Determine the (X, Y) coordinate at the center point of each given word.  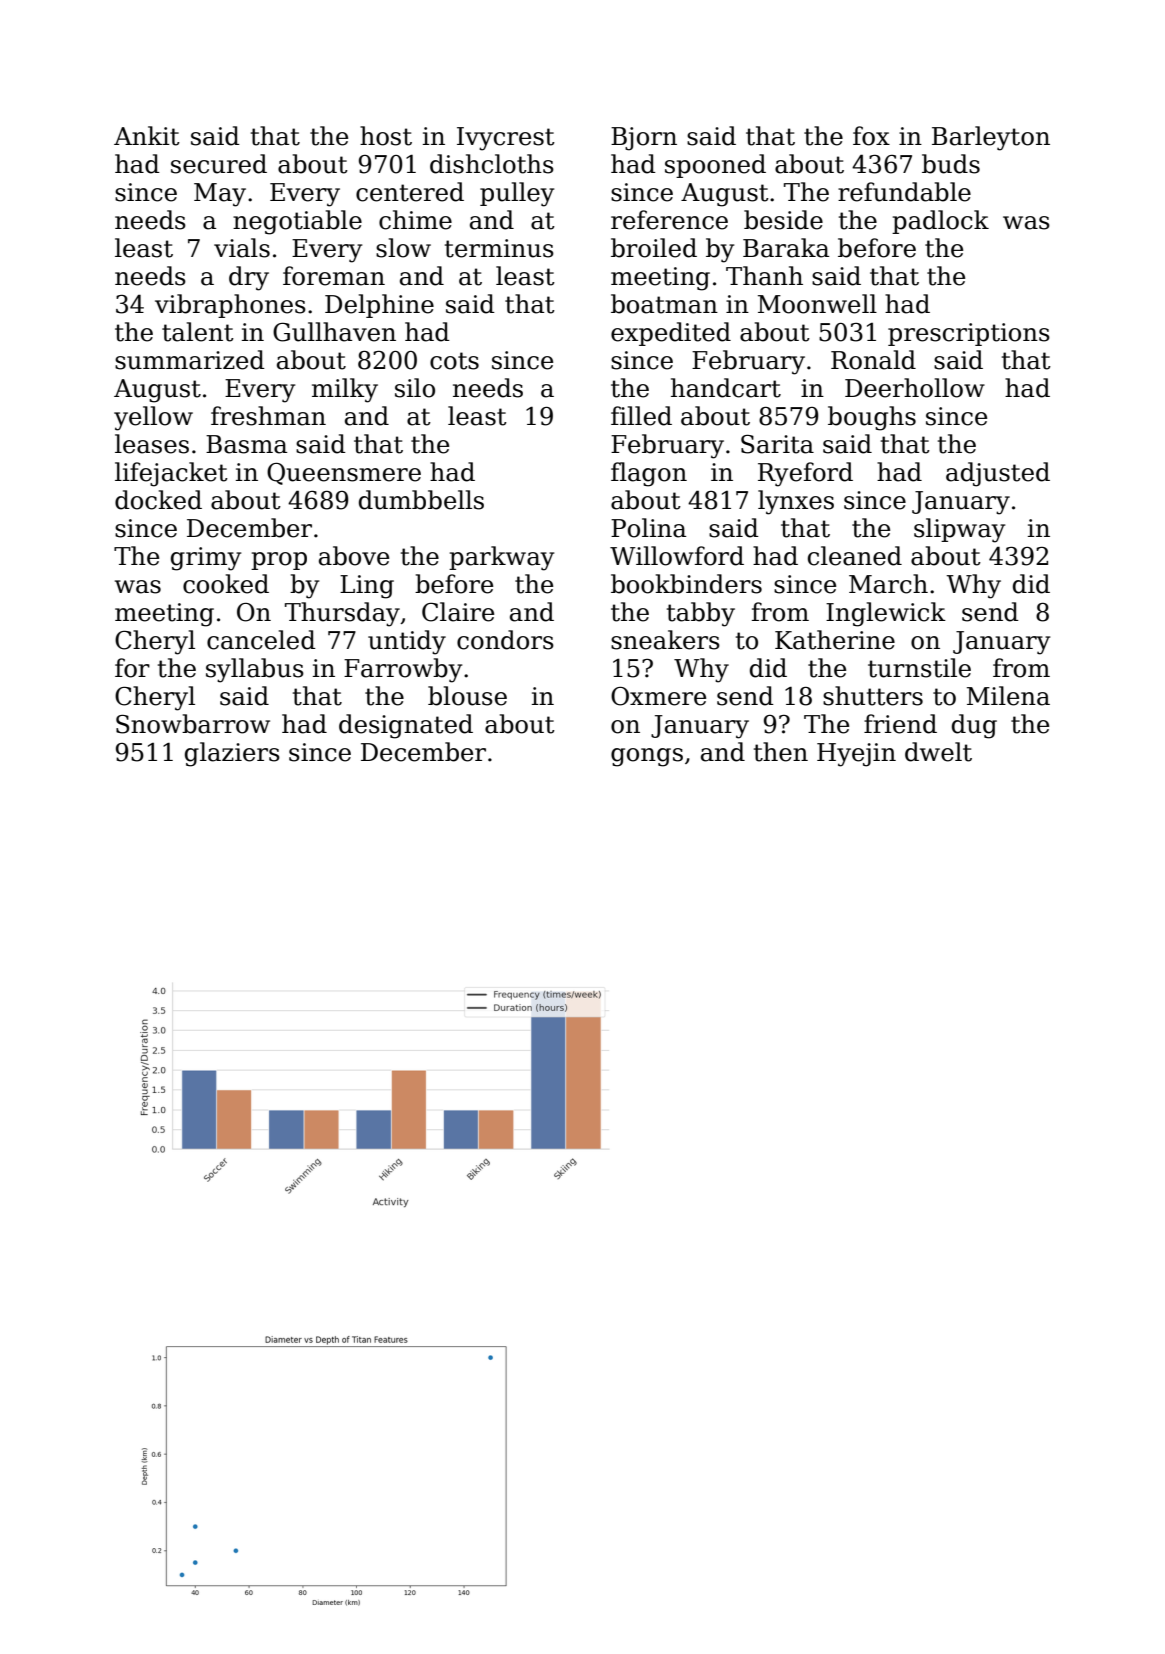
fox (871, 136)
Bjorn (644, 139)
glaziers (232, 754)
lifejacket (171, 474)
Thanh (764, 276)
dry (249, 278)
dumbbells (421, 500)
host (386, 136)
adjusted (998, 474)
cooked (226, 584)
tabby (701, 614)
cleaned (855, 556)
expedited (671, 334)
